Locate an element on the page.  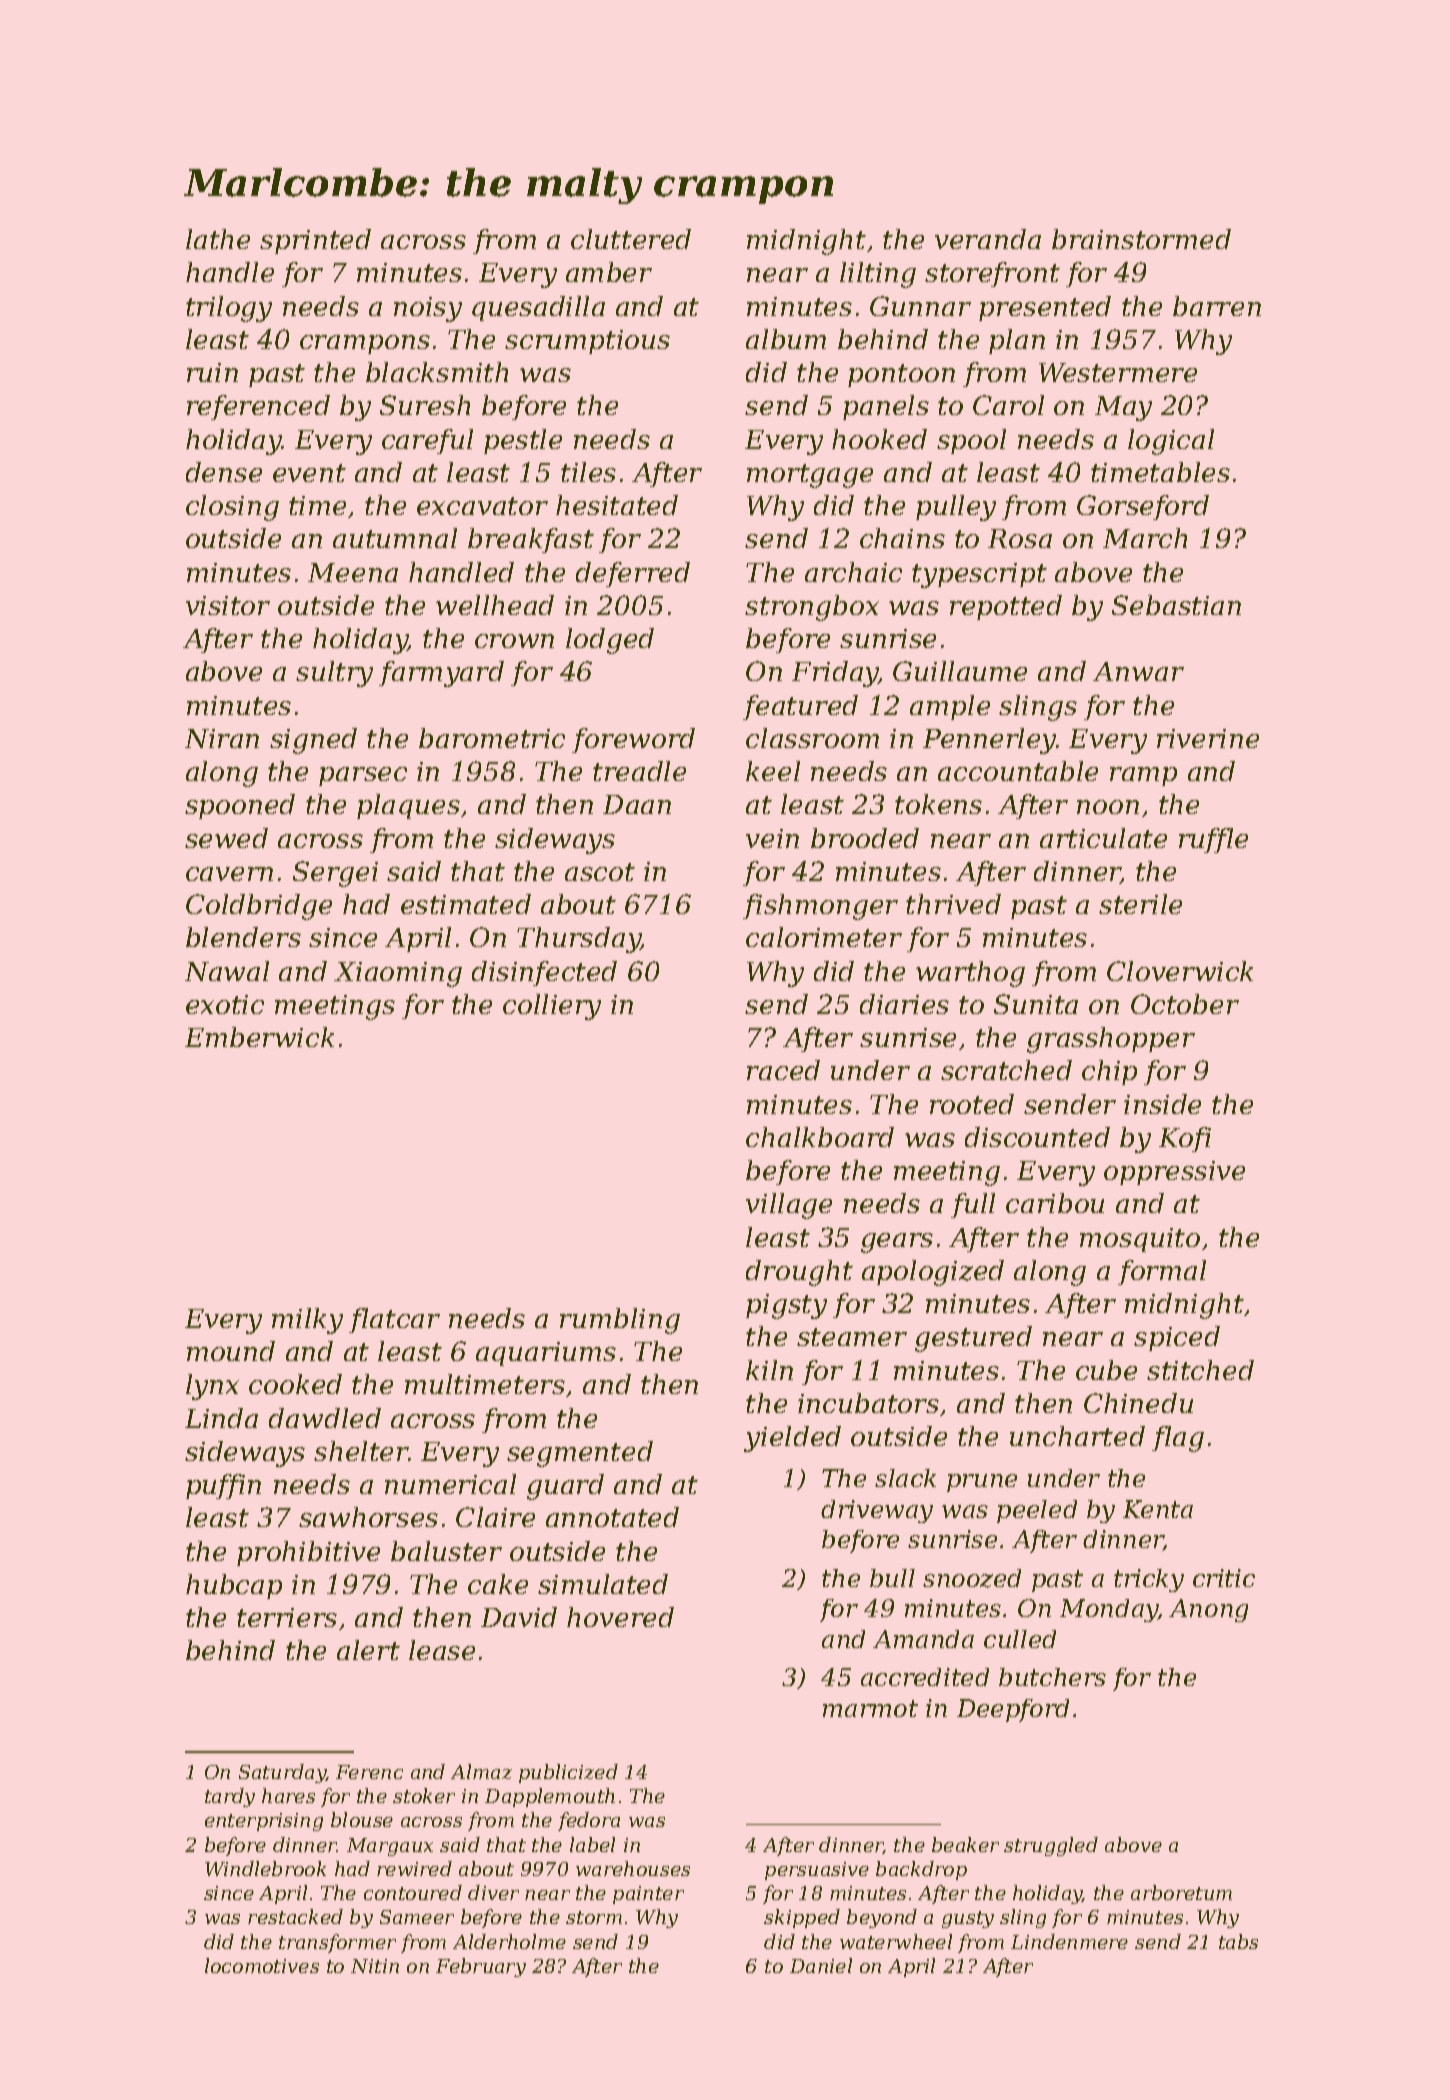
lynx is located at coordinates (212, 1387).
